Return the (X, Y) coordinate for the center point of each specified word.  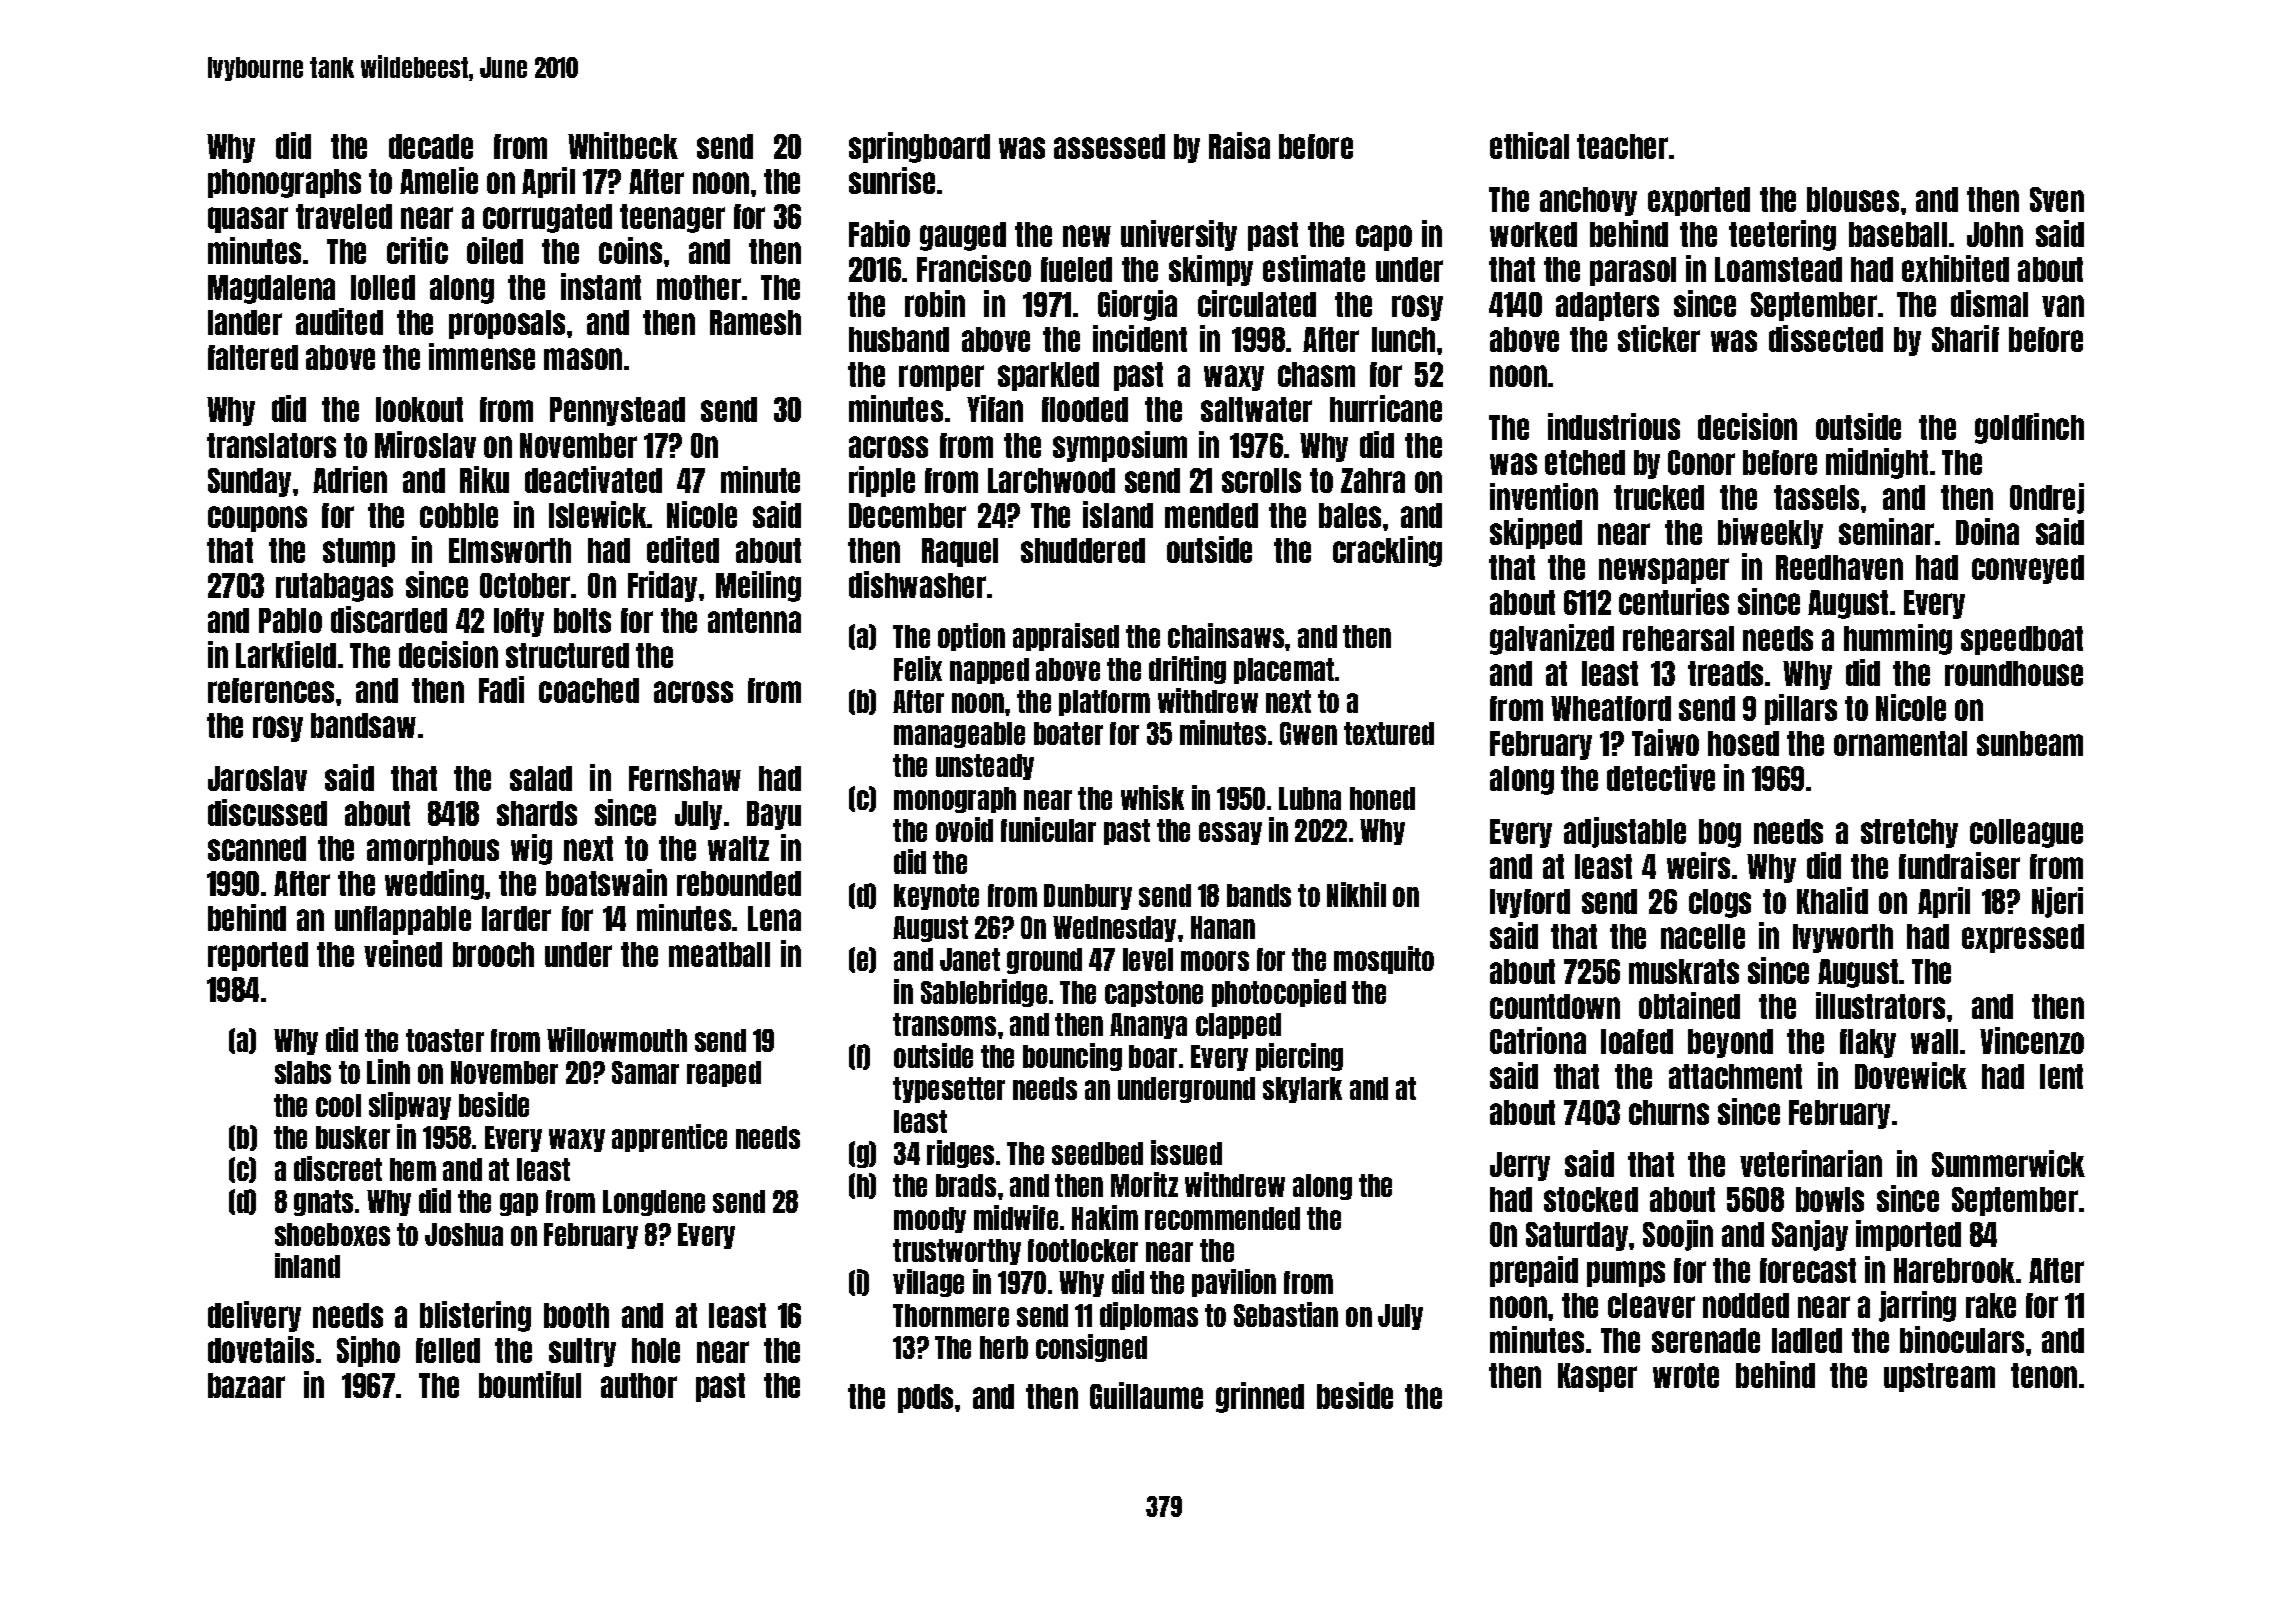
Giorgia (1137, 305)
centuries (1674, 601)
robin (935, 303)
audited (339, 321)
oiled (495, 250)
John (1995, 234)
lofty (519, 622)
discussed (267, 812)
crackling (1387, 551)
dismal (1989, 303)
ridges (960, 1154)
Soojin (1678, 1235)
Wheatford (1611, 708)
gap (519, 1204)
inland (307, 1265)
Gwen (1308, 733)
